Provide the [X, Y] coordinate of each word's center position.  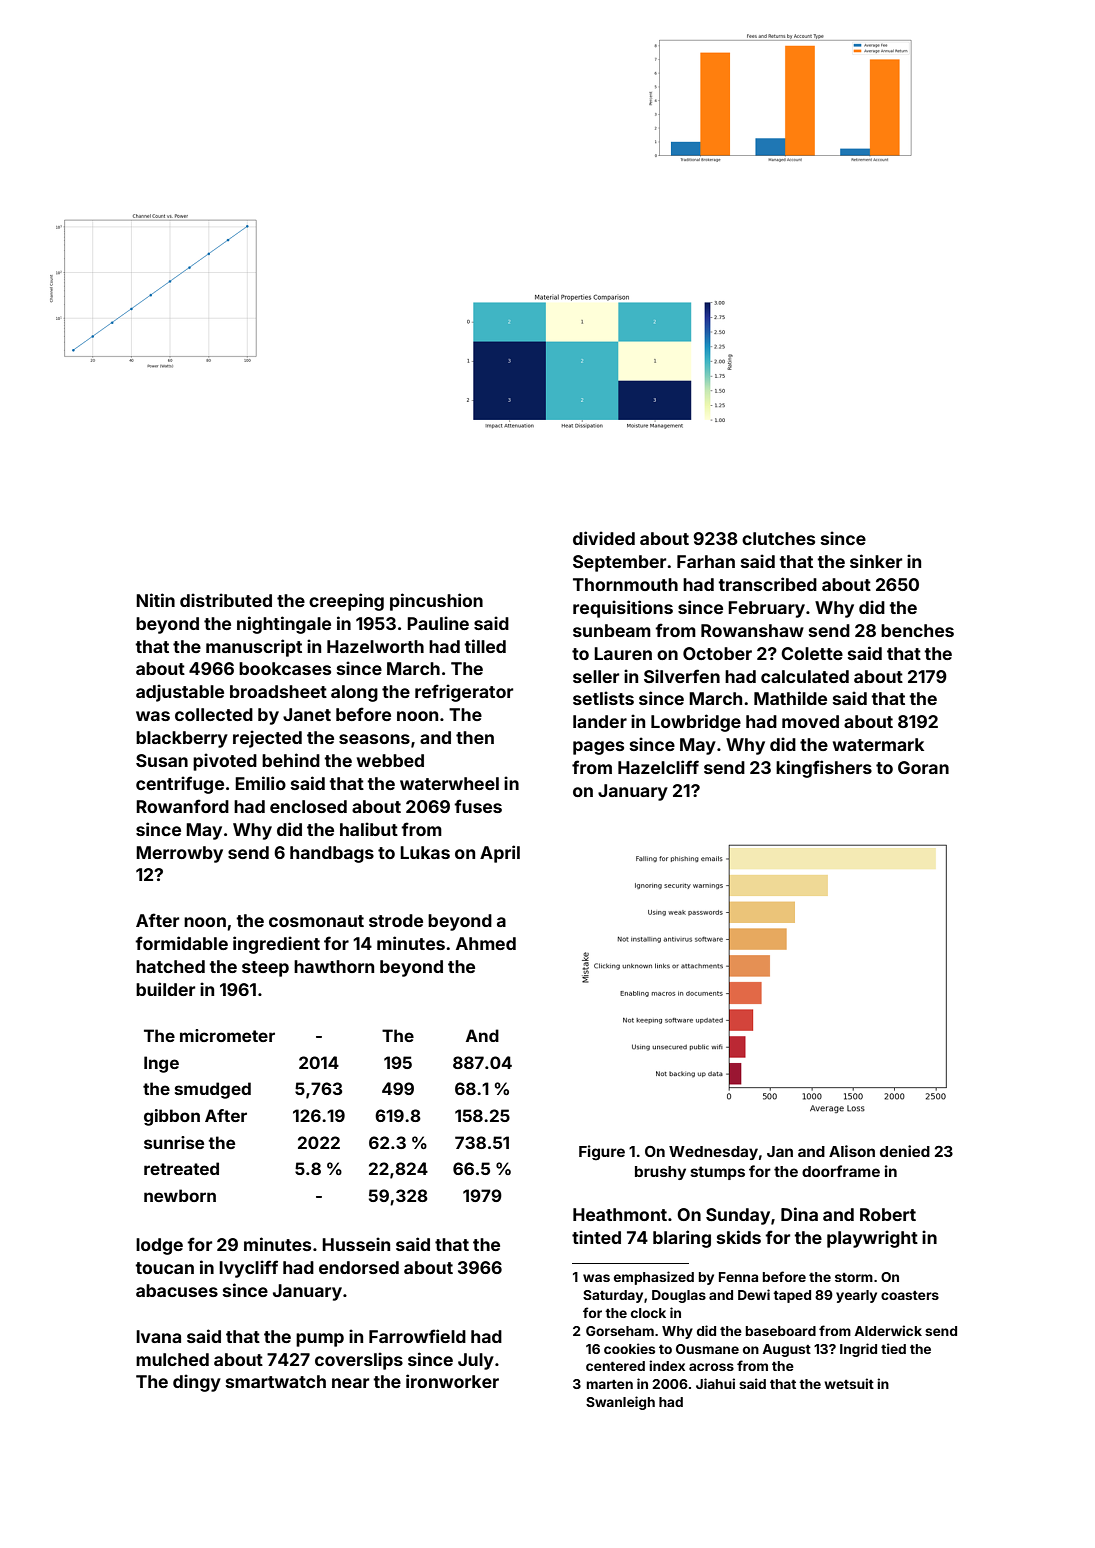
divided [604, 538]
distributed [226, 600]
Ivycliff [248, 1269]
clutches [778, 538]
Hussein [356, 1244]
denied [905, 1151]
